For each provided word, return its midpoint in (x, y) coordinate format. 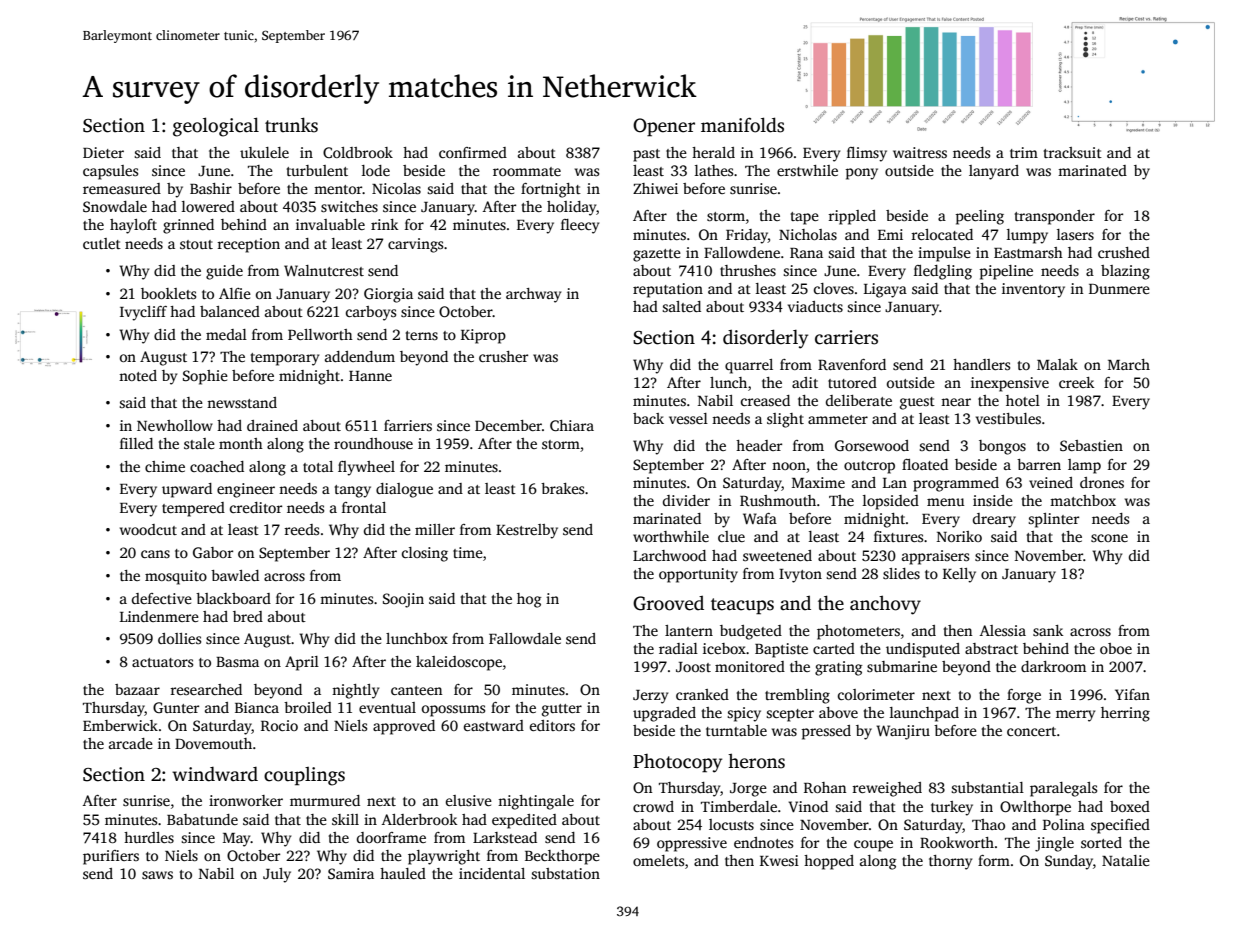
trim (1024, 152)
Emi (890, 234)
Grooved (668, 603)
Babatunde (202, 819)
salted (681, 306)
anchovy (885, 605)
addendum (360, 356)
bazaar (137, 689)
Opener (664, 127)
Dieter (103, 152)
